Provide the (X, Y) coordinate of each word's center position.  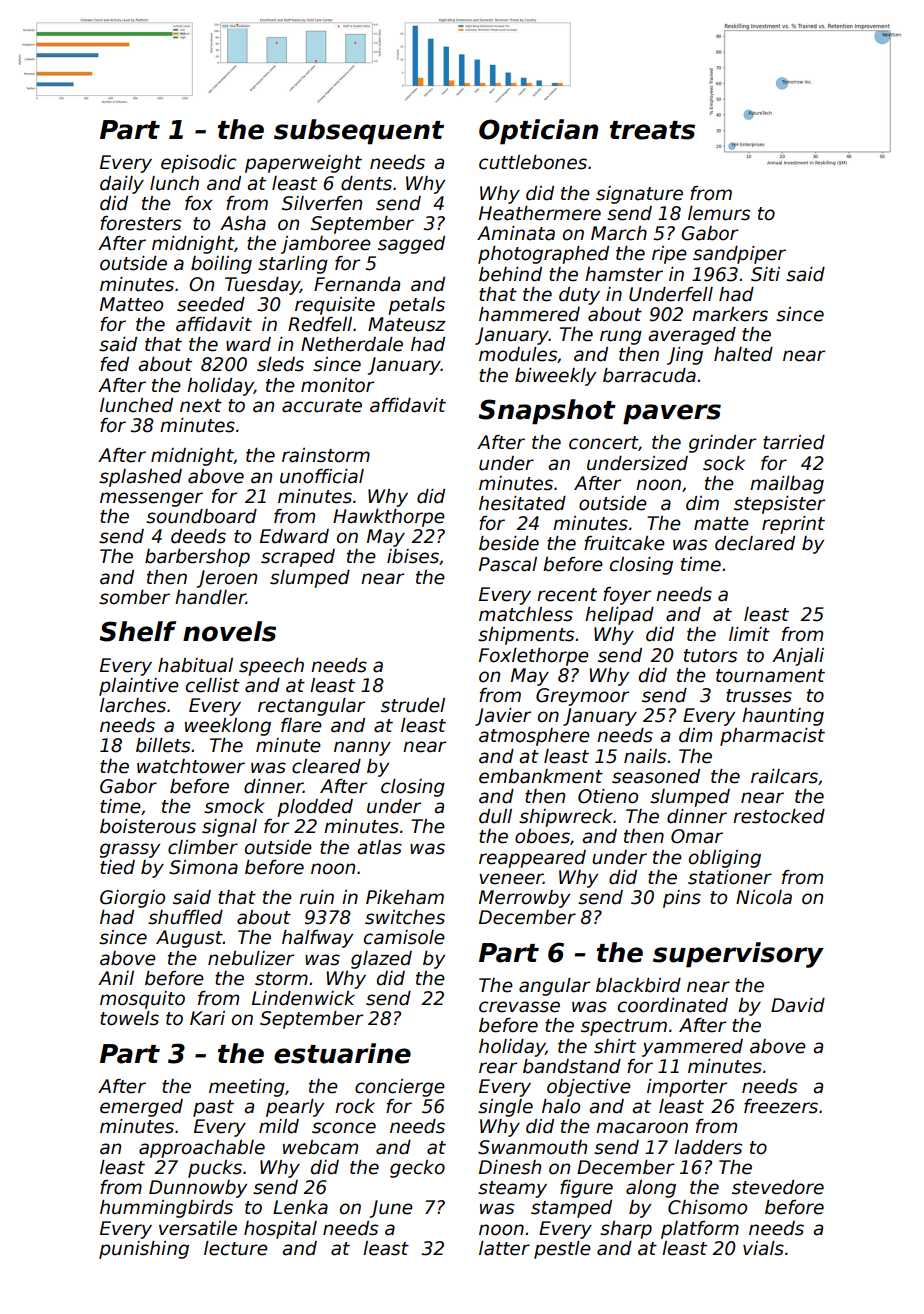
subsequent (359, 132)
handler (210, 597)
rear (498, 1068)
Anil (116, 978)
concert (603, 443)
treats (652, 130)
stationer (730, 877)
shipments (526, 636)
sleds (280, 364)
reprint (793, 525)
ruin (316, 897)
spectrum (624, 1027)
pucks (215, 1169)
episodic (198, 164)
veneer (511, 879)
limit (749, 634)
